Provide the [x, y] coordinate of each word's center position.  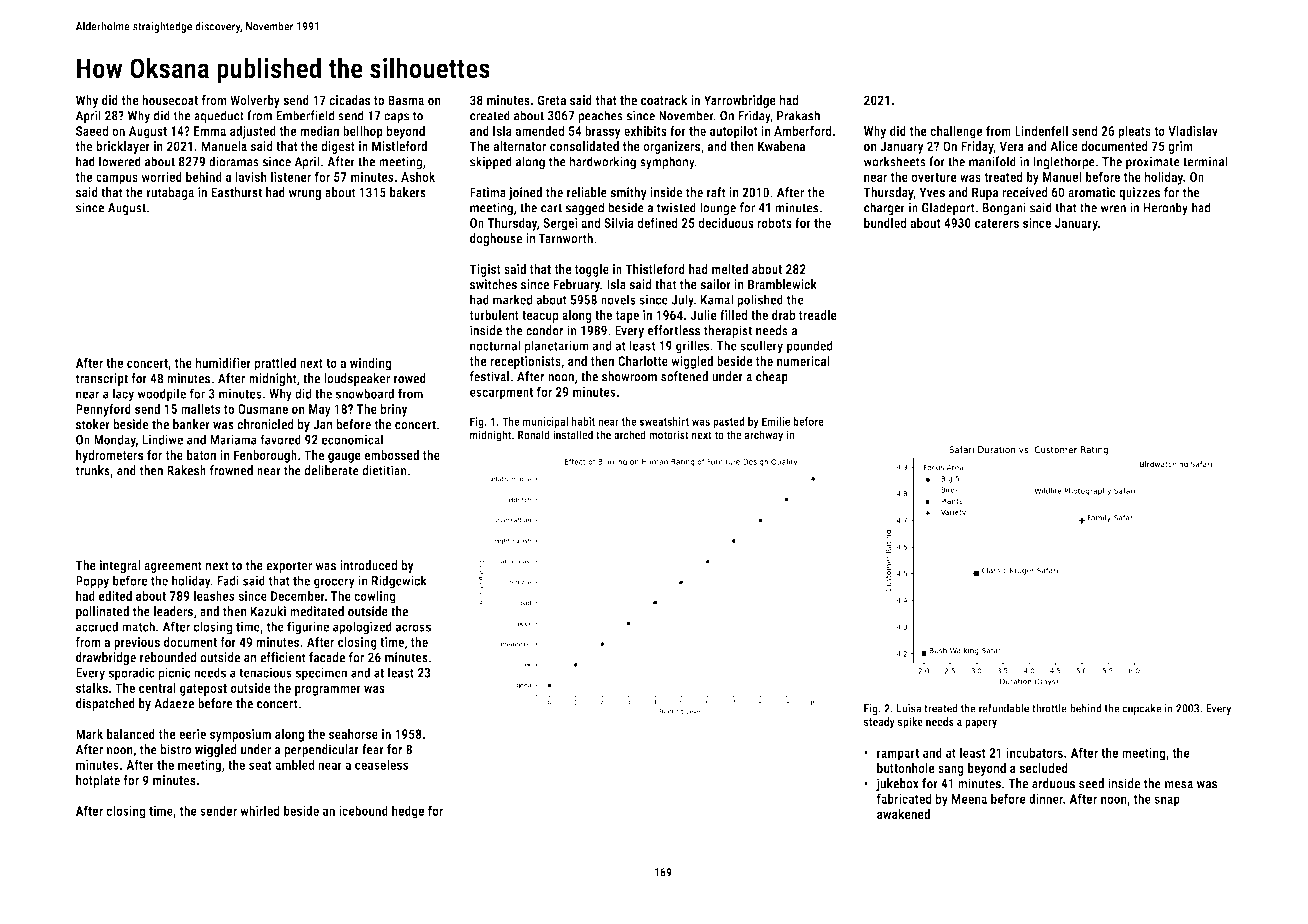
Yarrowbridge [740, 101]
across [413, 628]
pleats [1134, 132]
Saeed [92, 130]
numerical [803, 361]
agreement [173, 567]
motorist [669, 434]
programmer [328, 690]
